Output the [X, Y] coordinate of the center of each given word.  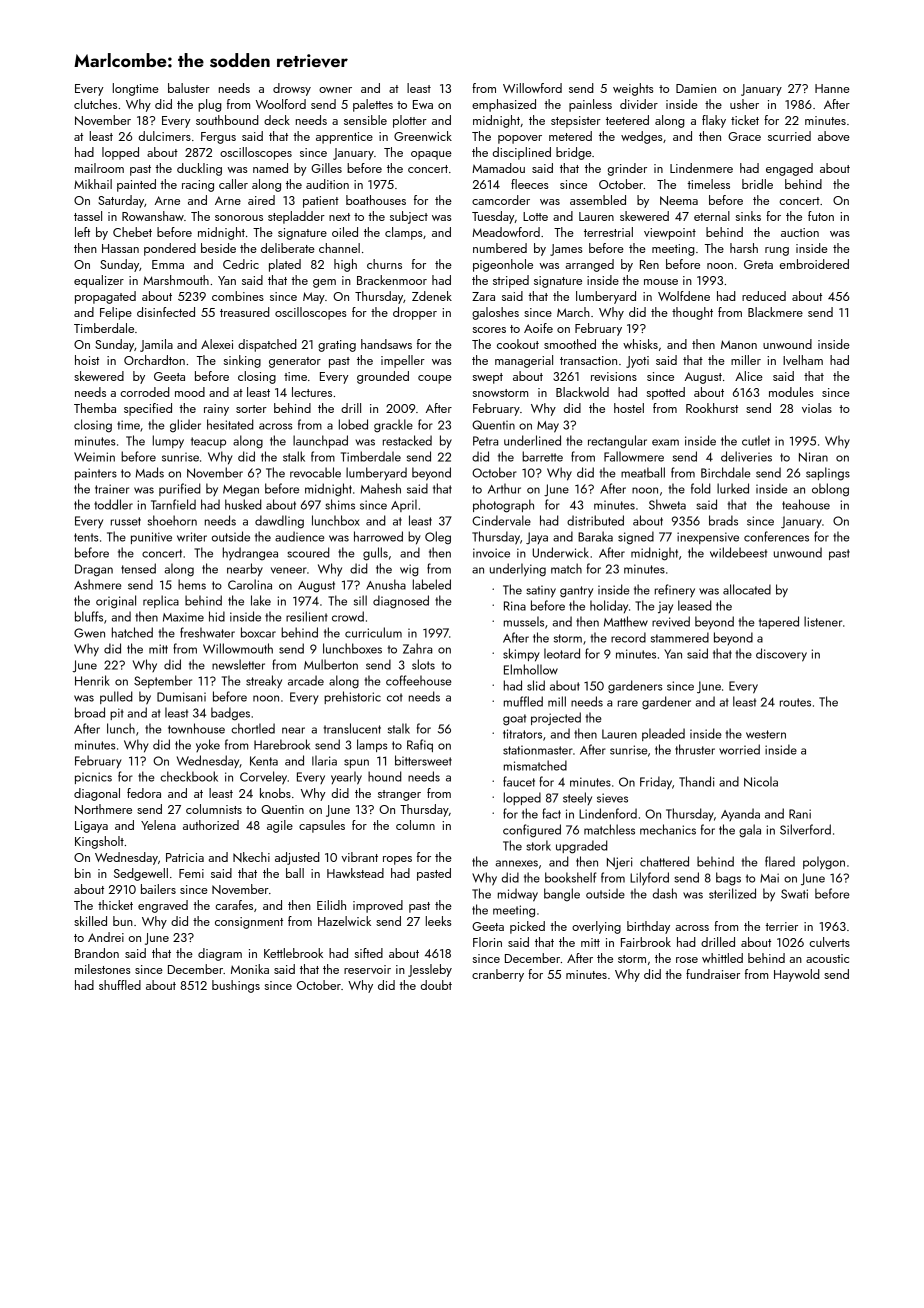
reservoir [367, 969]
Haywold [797, 975]
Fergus [218, 138]
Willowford [532, 88]
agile [280, 826]
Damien [696, 88]
